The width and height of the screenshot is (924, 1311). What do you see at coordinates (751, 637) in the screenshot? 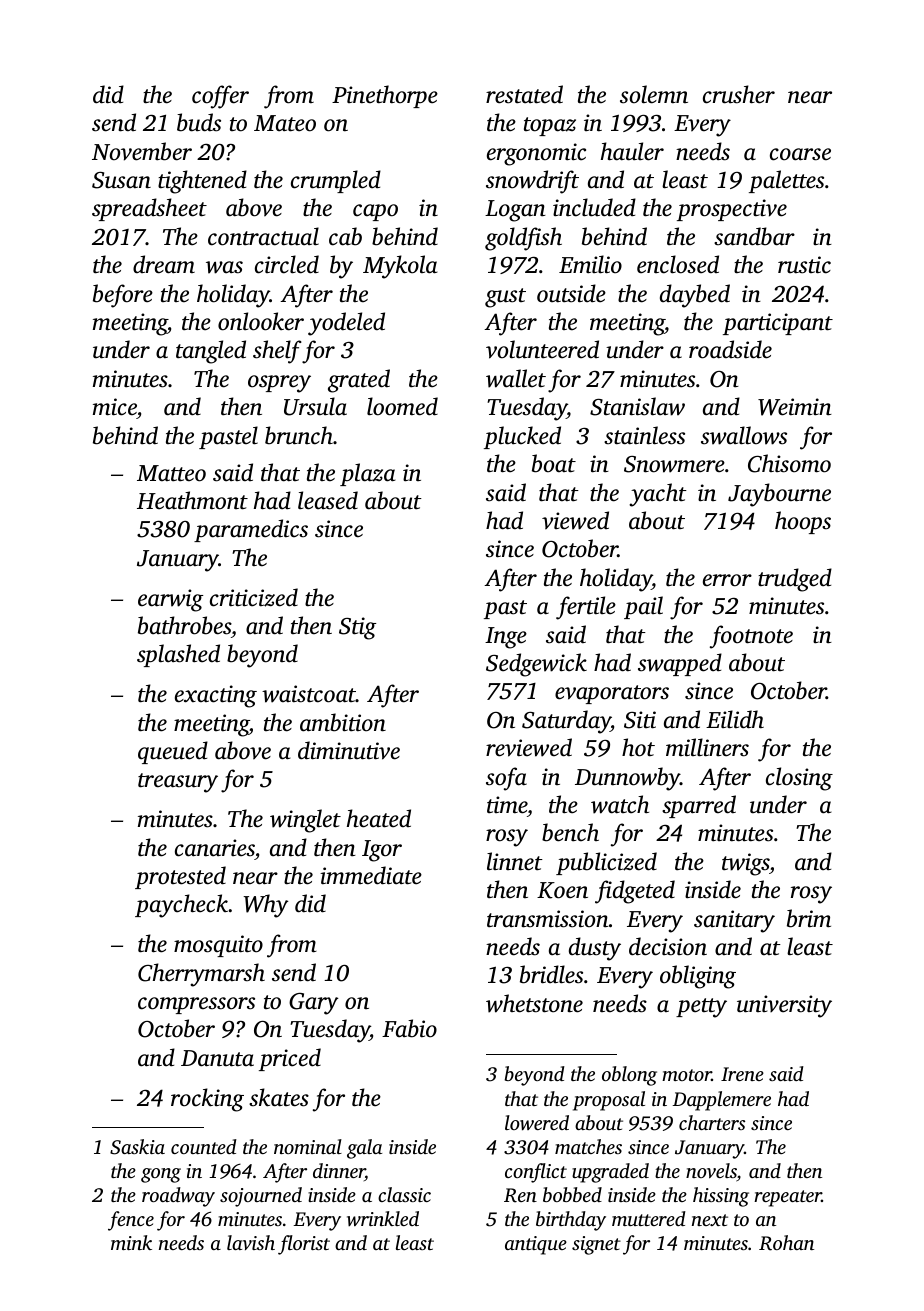
I see `footnote` at bounding box center [751, 637].
